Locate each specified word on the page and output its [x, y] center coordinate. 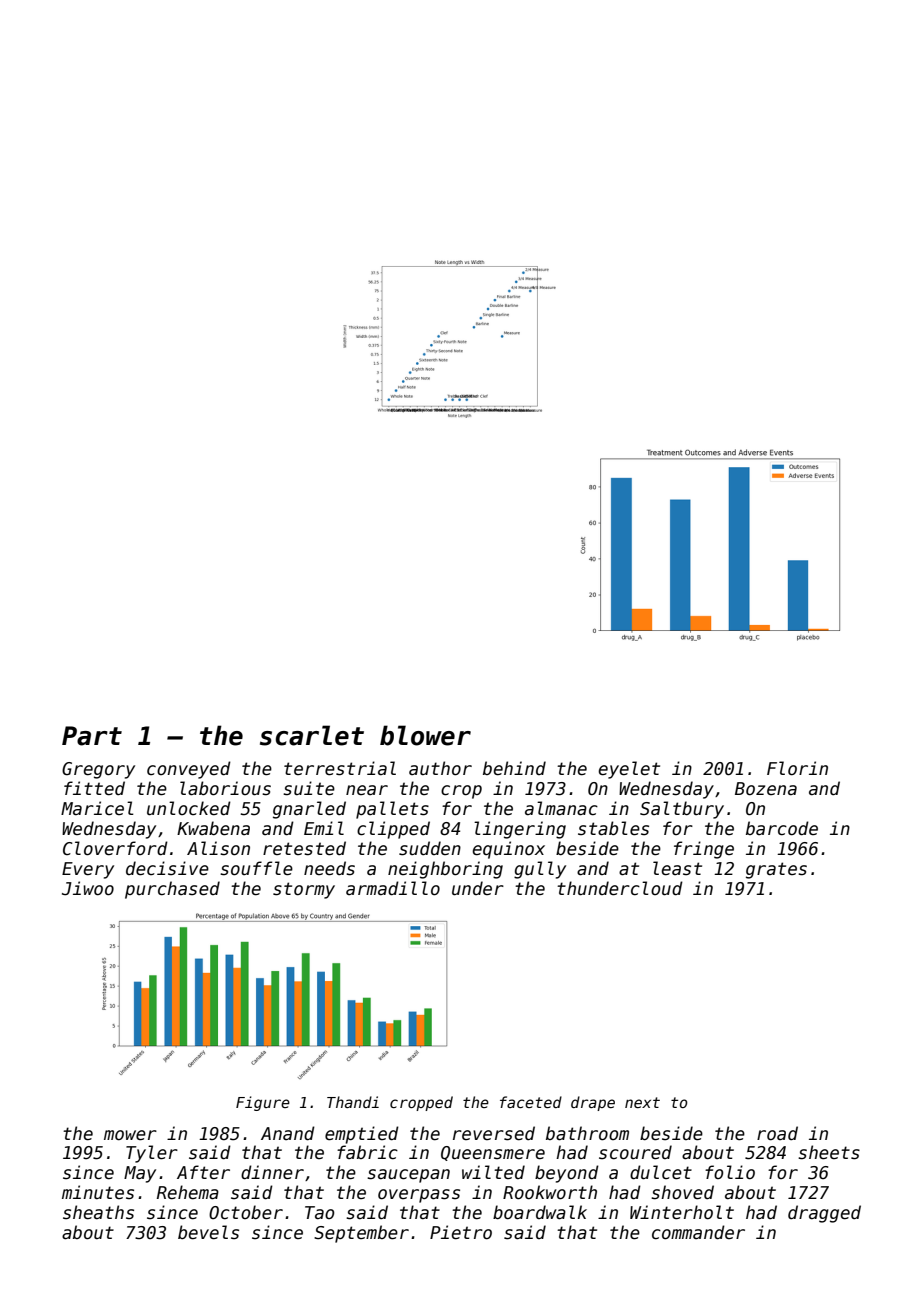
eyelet [629, 770]
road [777, 1133]
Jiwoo [88, 888]
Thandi [353, 1102]
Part [92, 736]
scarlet [312, 735]
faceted [531, 1102]
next [642, 1102]
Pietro [461, 1232]
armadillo [393, 888]
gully [540, 870]
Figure [263, 1103]
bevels [208, 1232]
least [677, 868]
